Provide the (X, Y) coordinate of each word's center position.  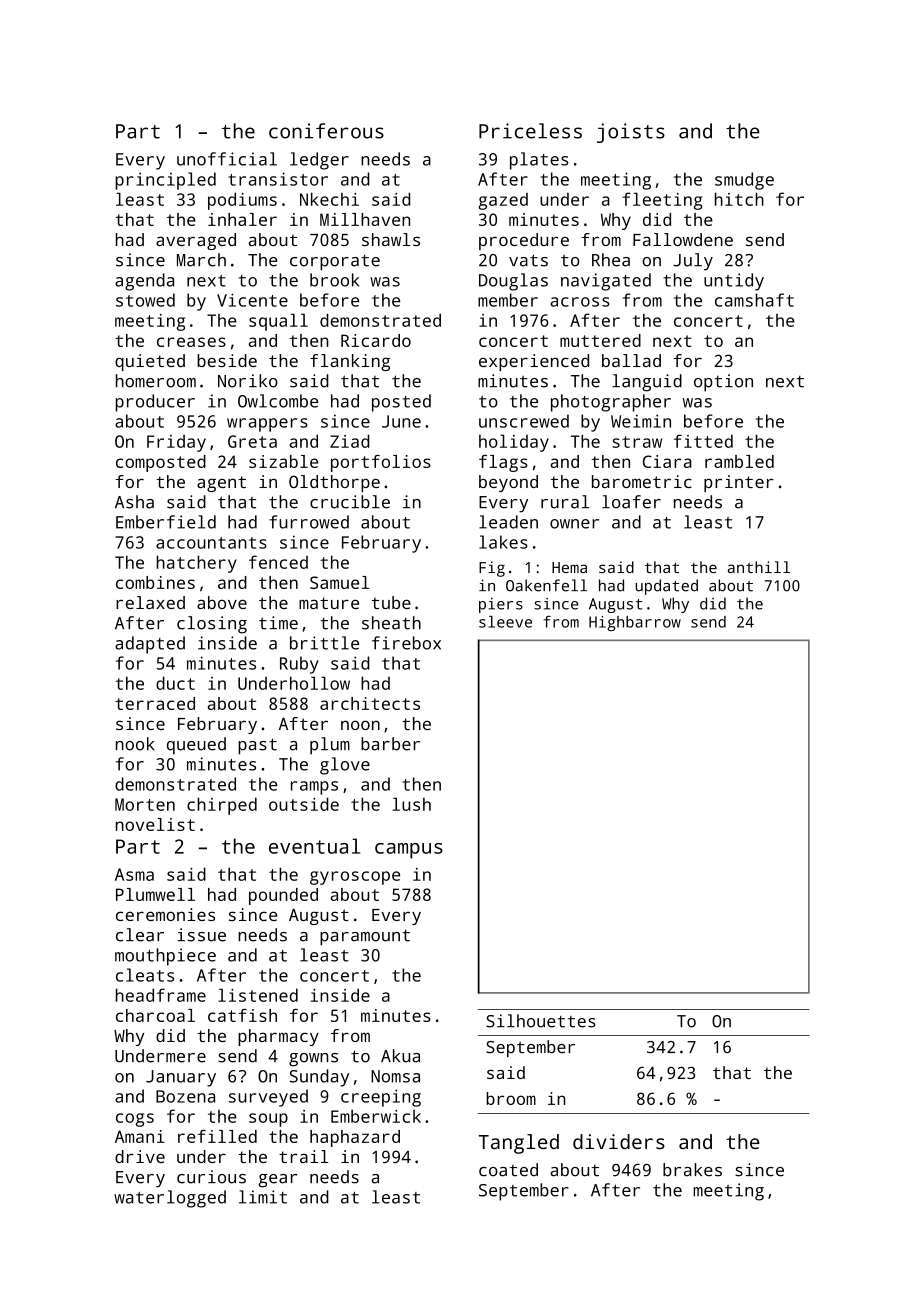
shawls (391, 239)
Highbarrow (635, 623)
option (723, 383)
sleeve (505, 622)
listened (258, 995)
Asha (134, 502)
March (201, 260)
